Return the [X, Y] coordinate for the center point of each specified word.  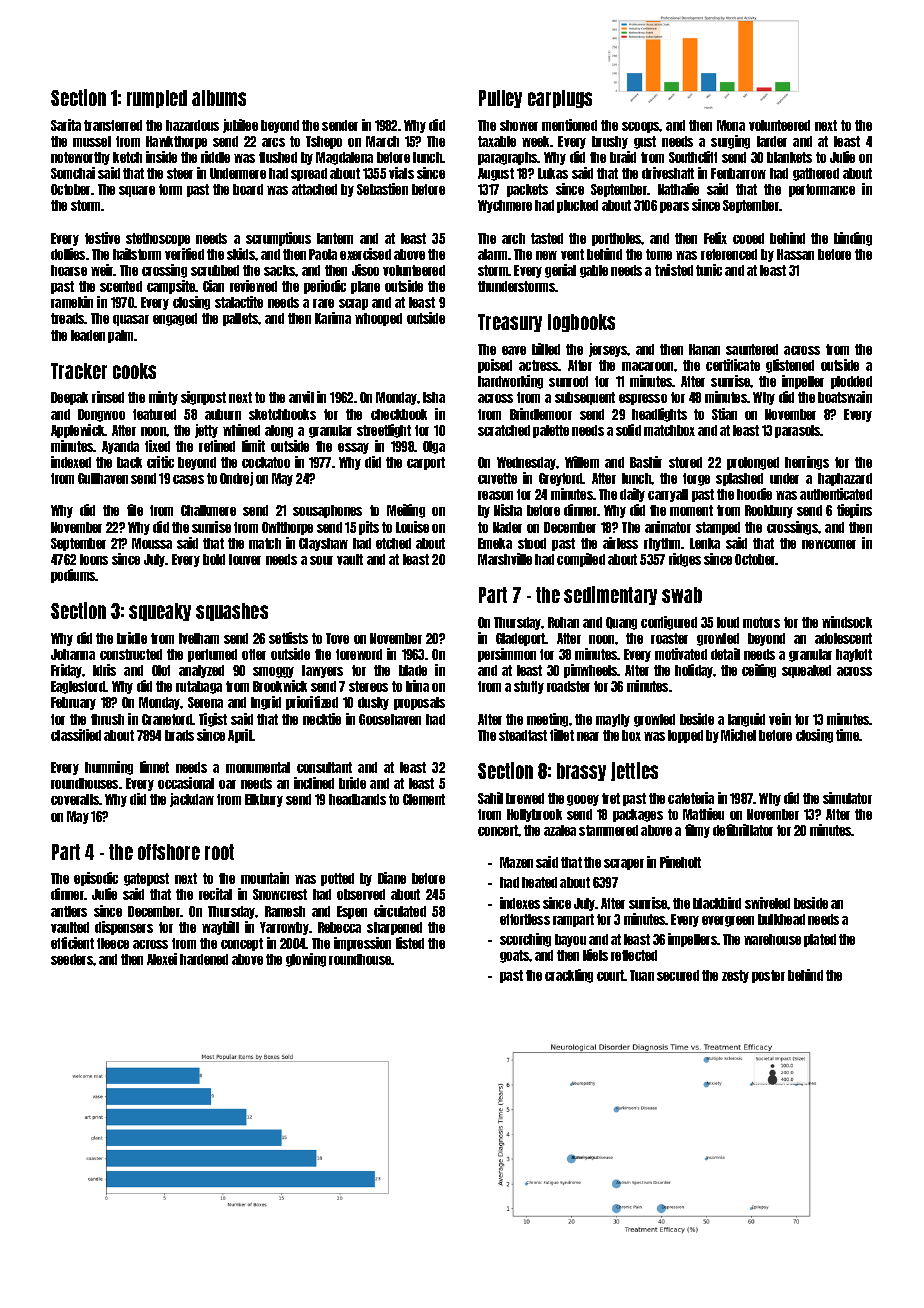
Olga [434, 447]
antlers [69, 911]
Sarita [66, 125]
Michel [738, 735]
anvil [301, 397]
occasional [186, 783]
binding [853, 239]
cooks [134, 371]
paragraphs [508, 158]
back [129, 462]
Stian [724, 414]
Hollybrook [534, 815]
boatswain [845, 397]
